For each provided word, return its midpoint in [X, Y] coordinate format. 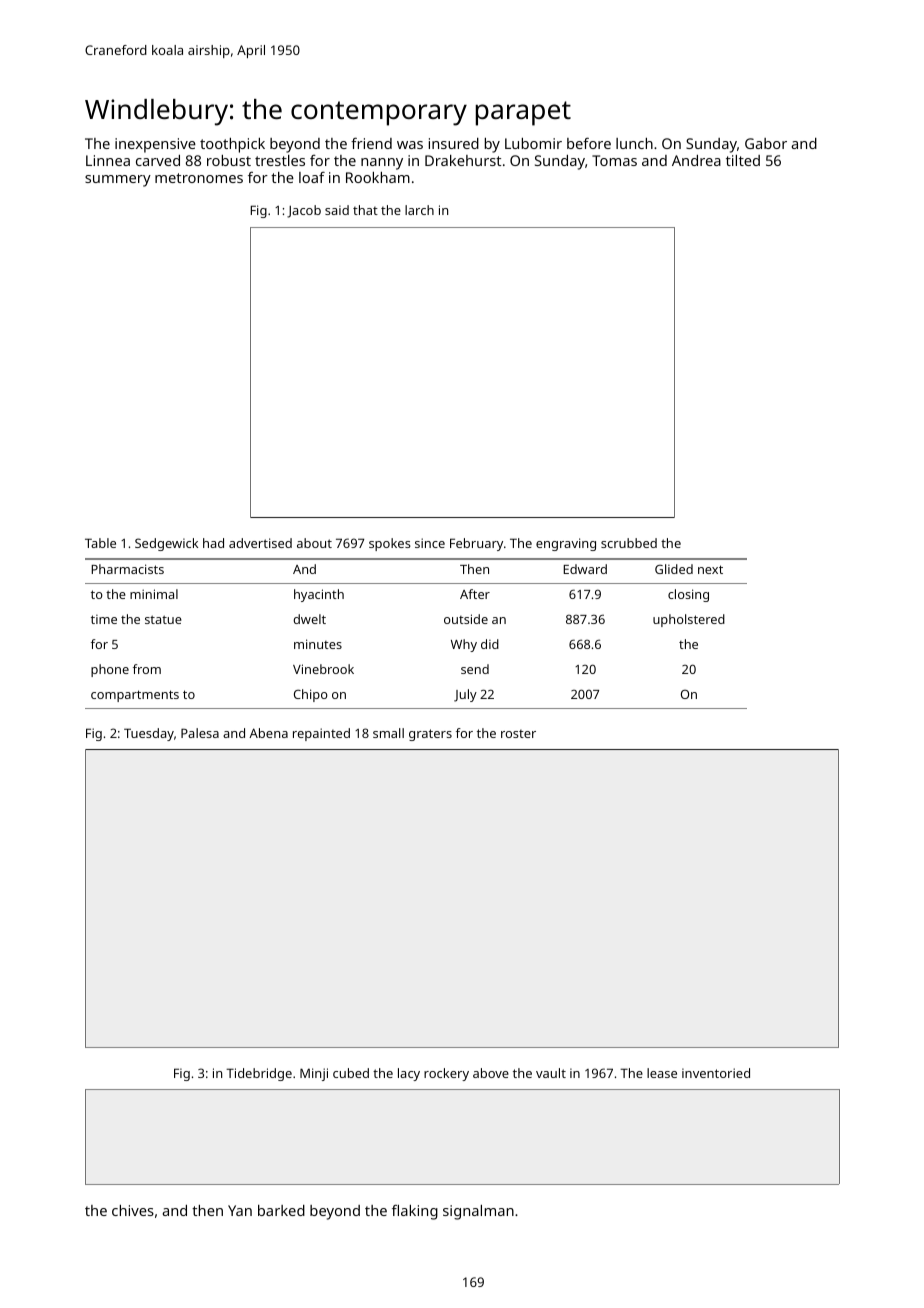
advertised [260, 543]
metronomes [199, 178]
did [490, 644]
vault [551, 1073]
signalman [478, 1212]
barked [281, 1210]
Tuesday [149, 734]
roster [518, 734]
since [430, 543]
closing [688, 595]
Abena [268, 733]
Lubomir [533, 143]
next [710, 569]
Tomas [614, 160]
